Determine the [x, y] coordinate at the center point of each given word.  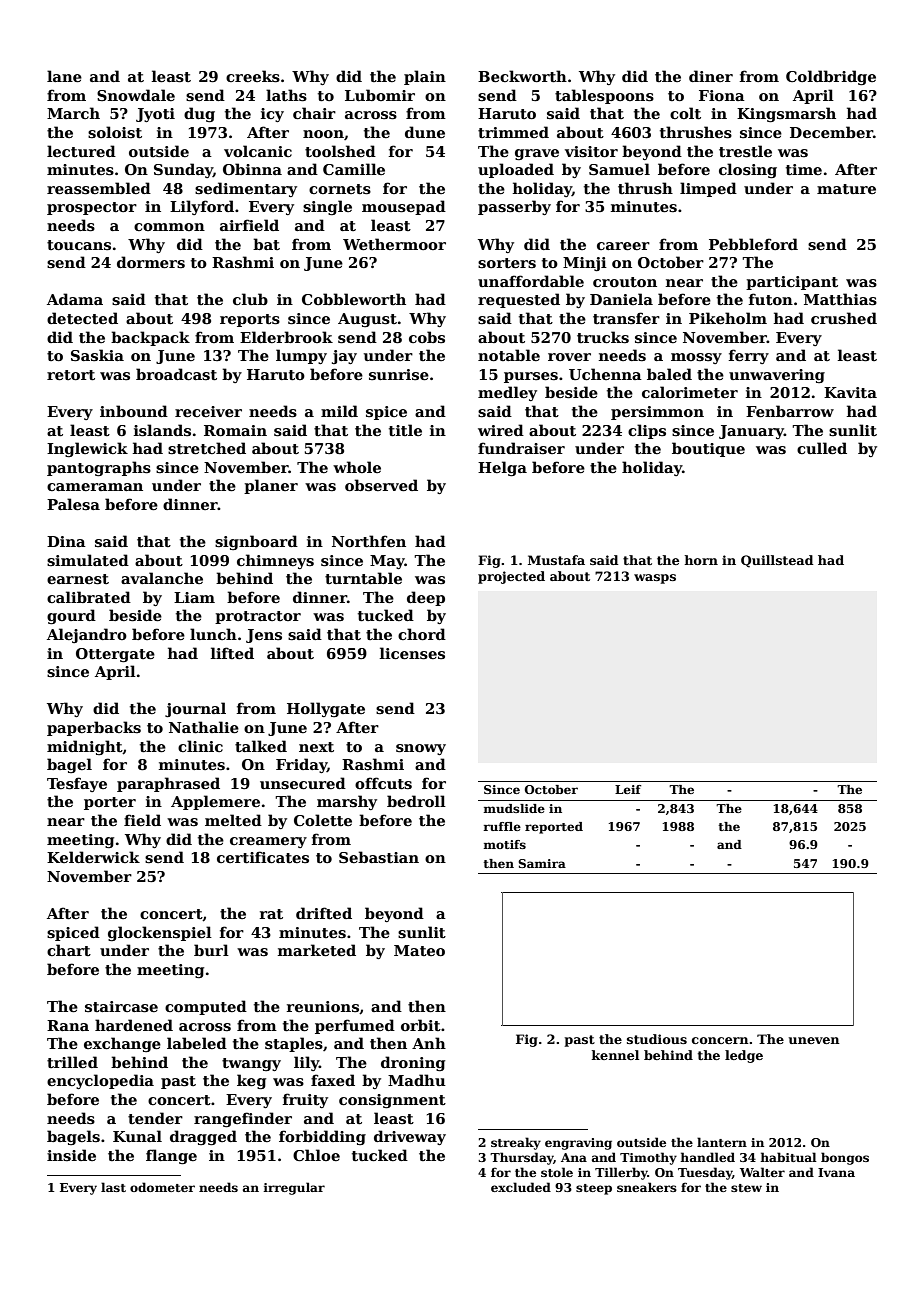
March [73, 113]
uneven [814, 1040]
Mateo [419, 950]
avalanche [162, 578]
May [387, 562]
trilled [72, 1062]
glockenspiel [160, 933]
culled [822, 448]
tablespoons [604, 96]
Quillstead [777, 561]
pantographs [99, 468]
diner [711, 76]
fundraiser [521, 448]
